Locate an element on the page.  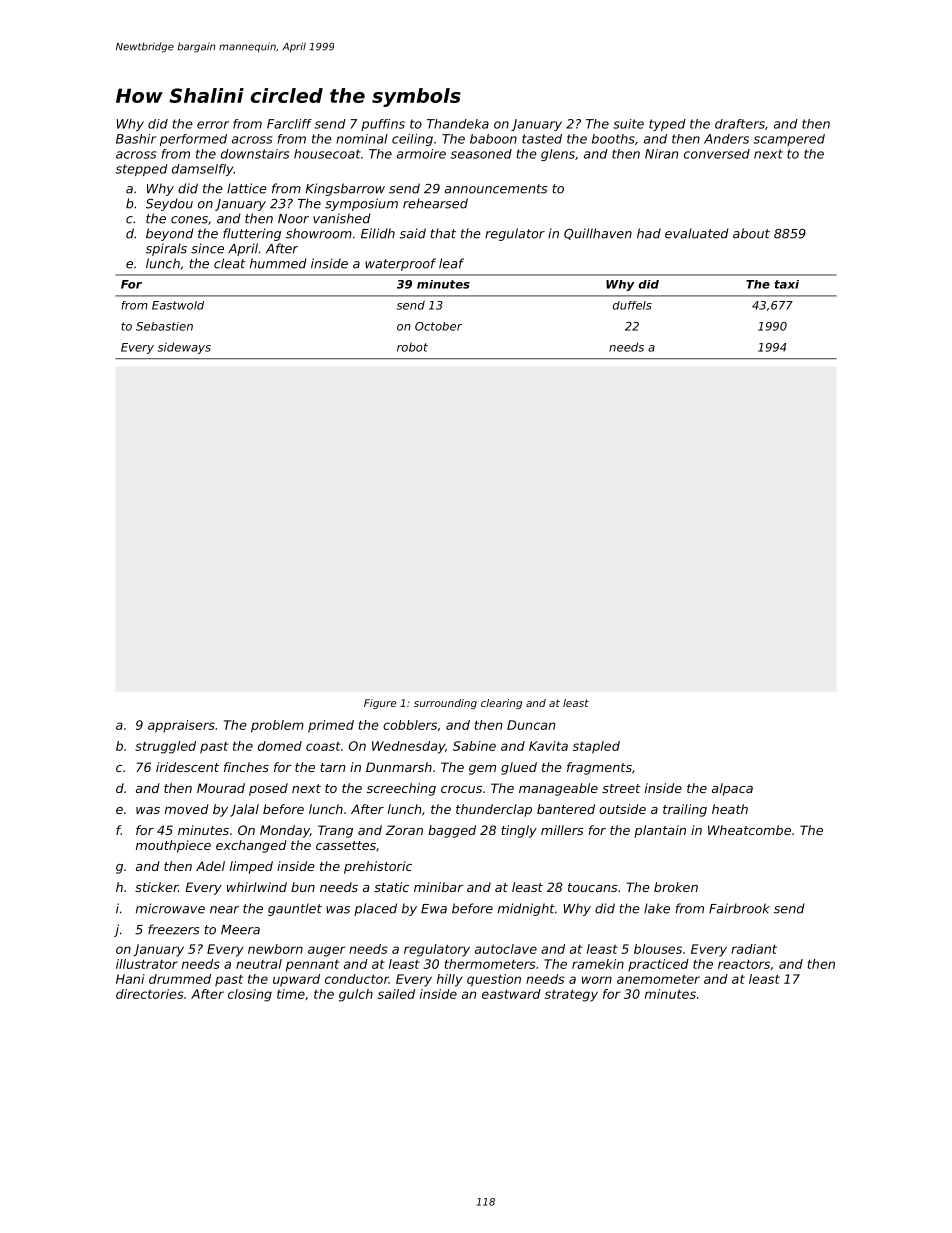
clearing is located at coordinates (501, 704).
